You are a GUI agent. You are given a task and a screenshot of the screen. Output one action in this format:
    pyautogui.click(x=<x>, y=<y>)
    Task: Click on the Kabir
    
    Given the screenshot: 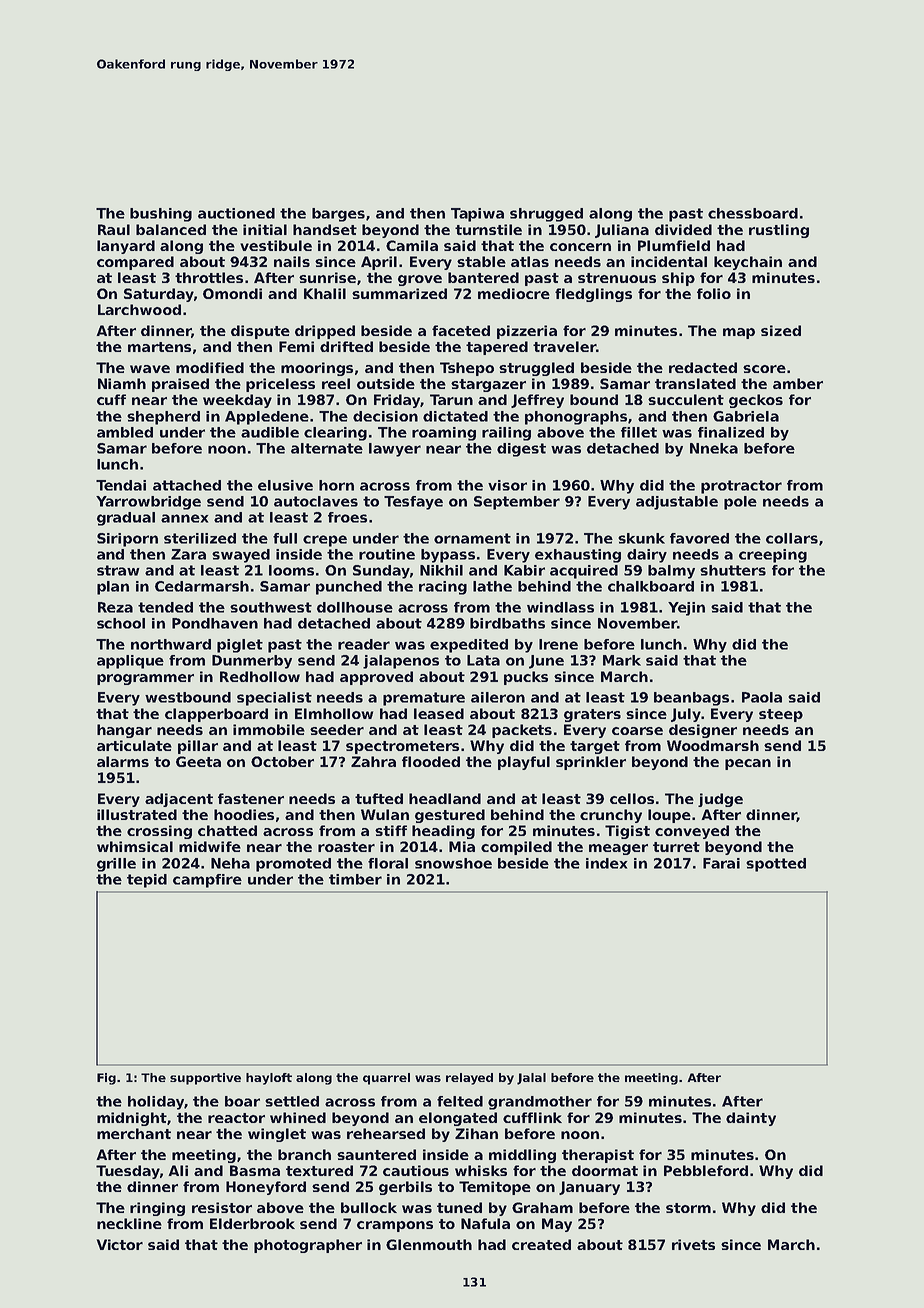 What is the action you would take?
    pyautogui.click(x=524, y=570)
